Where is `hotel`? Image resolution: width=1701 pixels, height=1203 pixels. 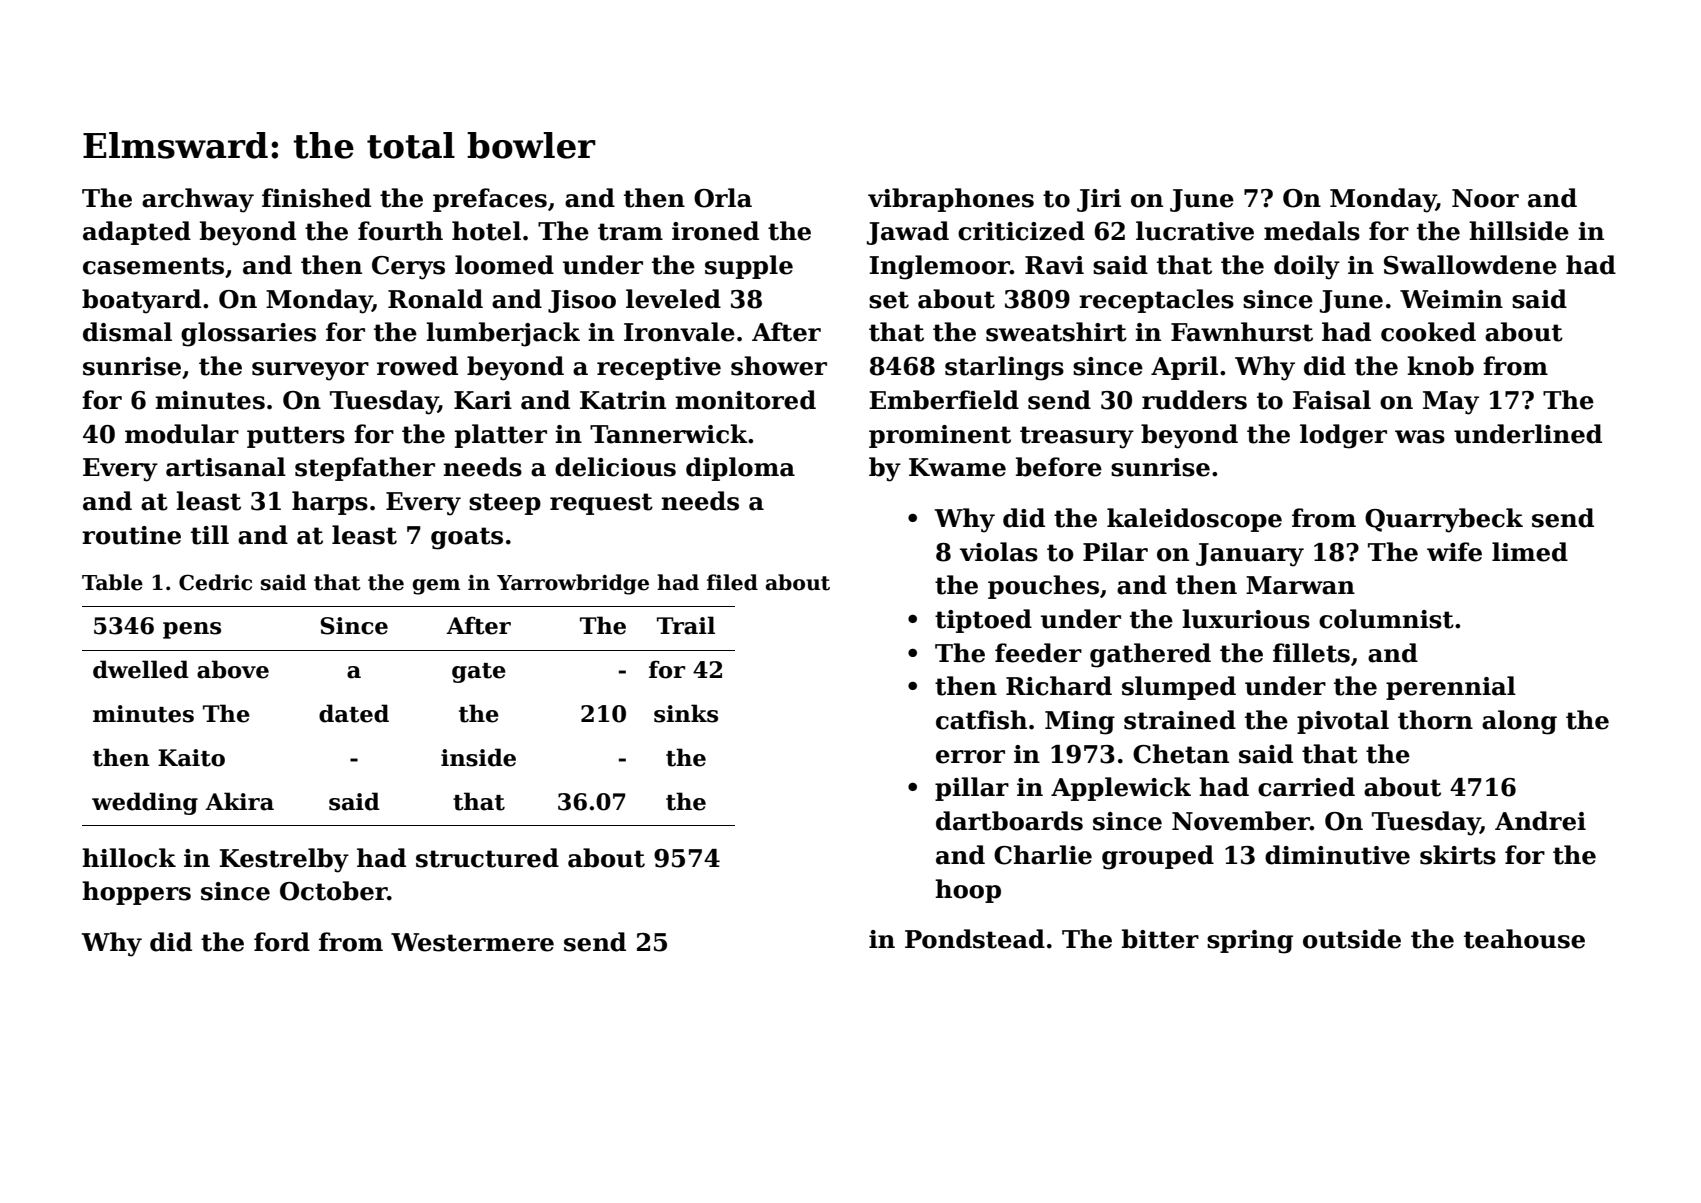 hotel is located at coordinates (486, 231).
